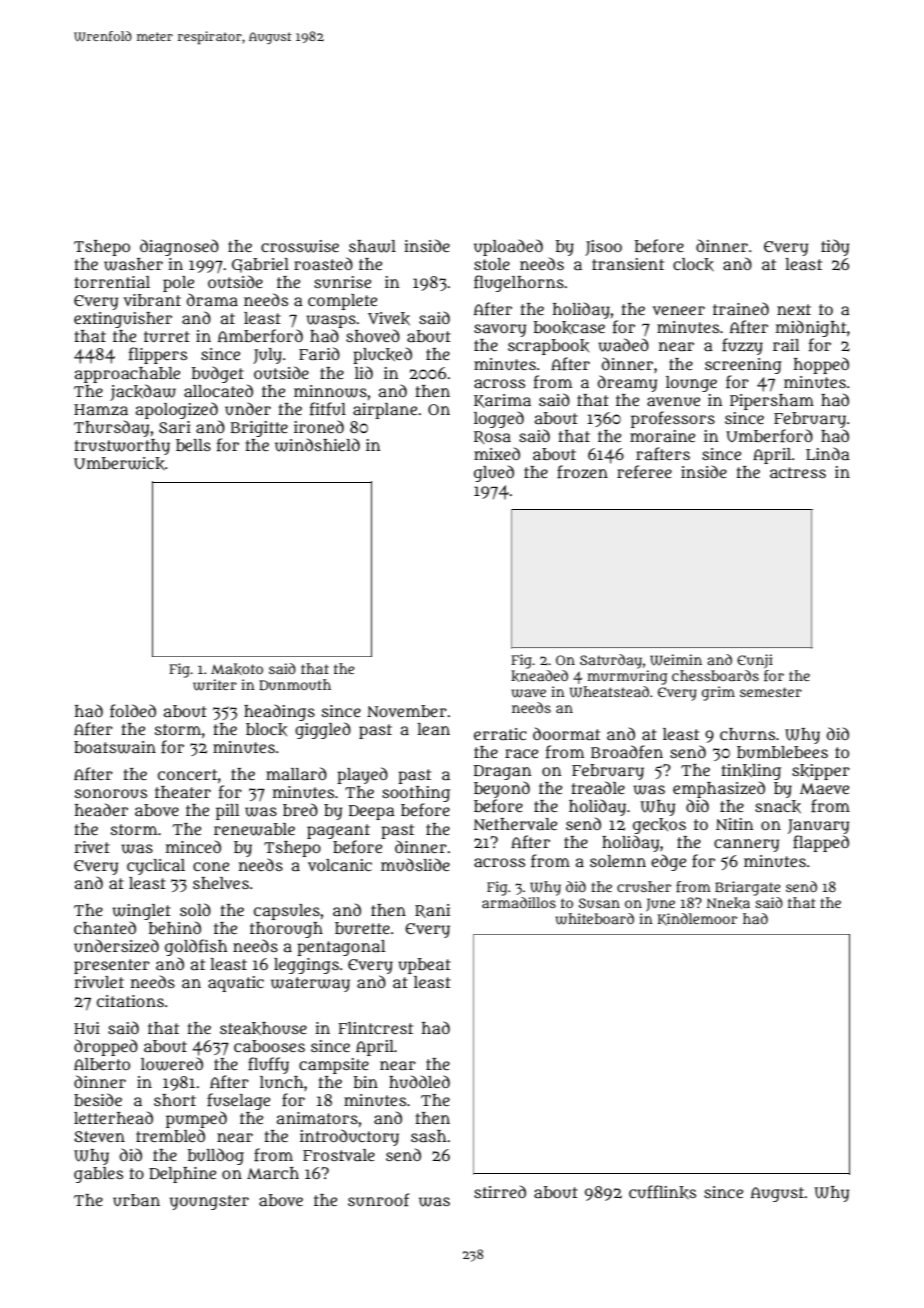 This image has width=924, height=1308. I want to click on churns, so click(747, 734).
